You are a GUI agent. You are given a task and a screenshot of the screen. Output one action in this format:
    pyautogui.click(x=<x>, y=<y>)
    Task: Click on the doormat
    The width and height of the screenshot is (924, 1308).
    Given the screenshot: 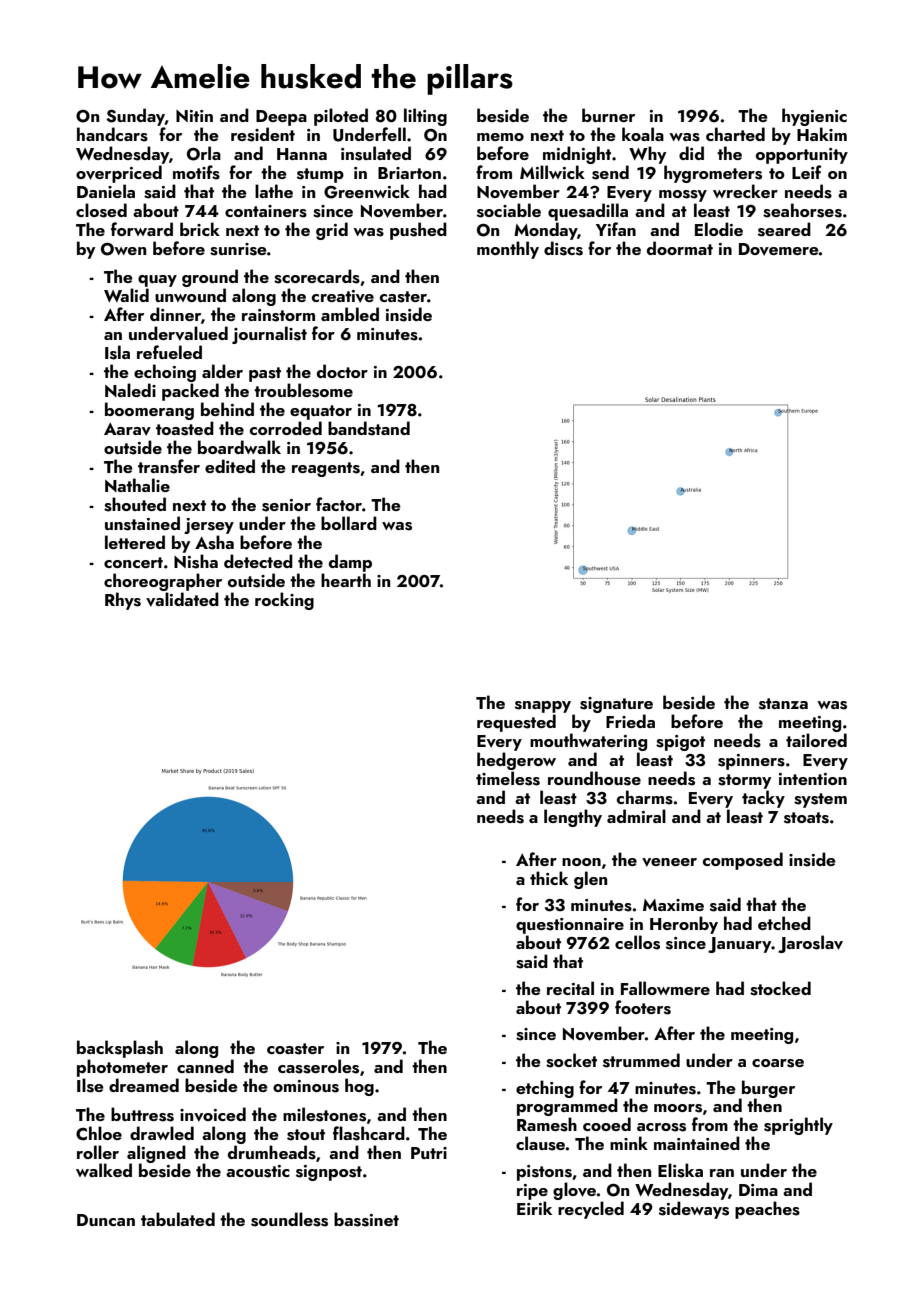 What is the action you would take?
    pyautogui.click(x=680, y=248)
